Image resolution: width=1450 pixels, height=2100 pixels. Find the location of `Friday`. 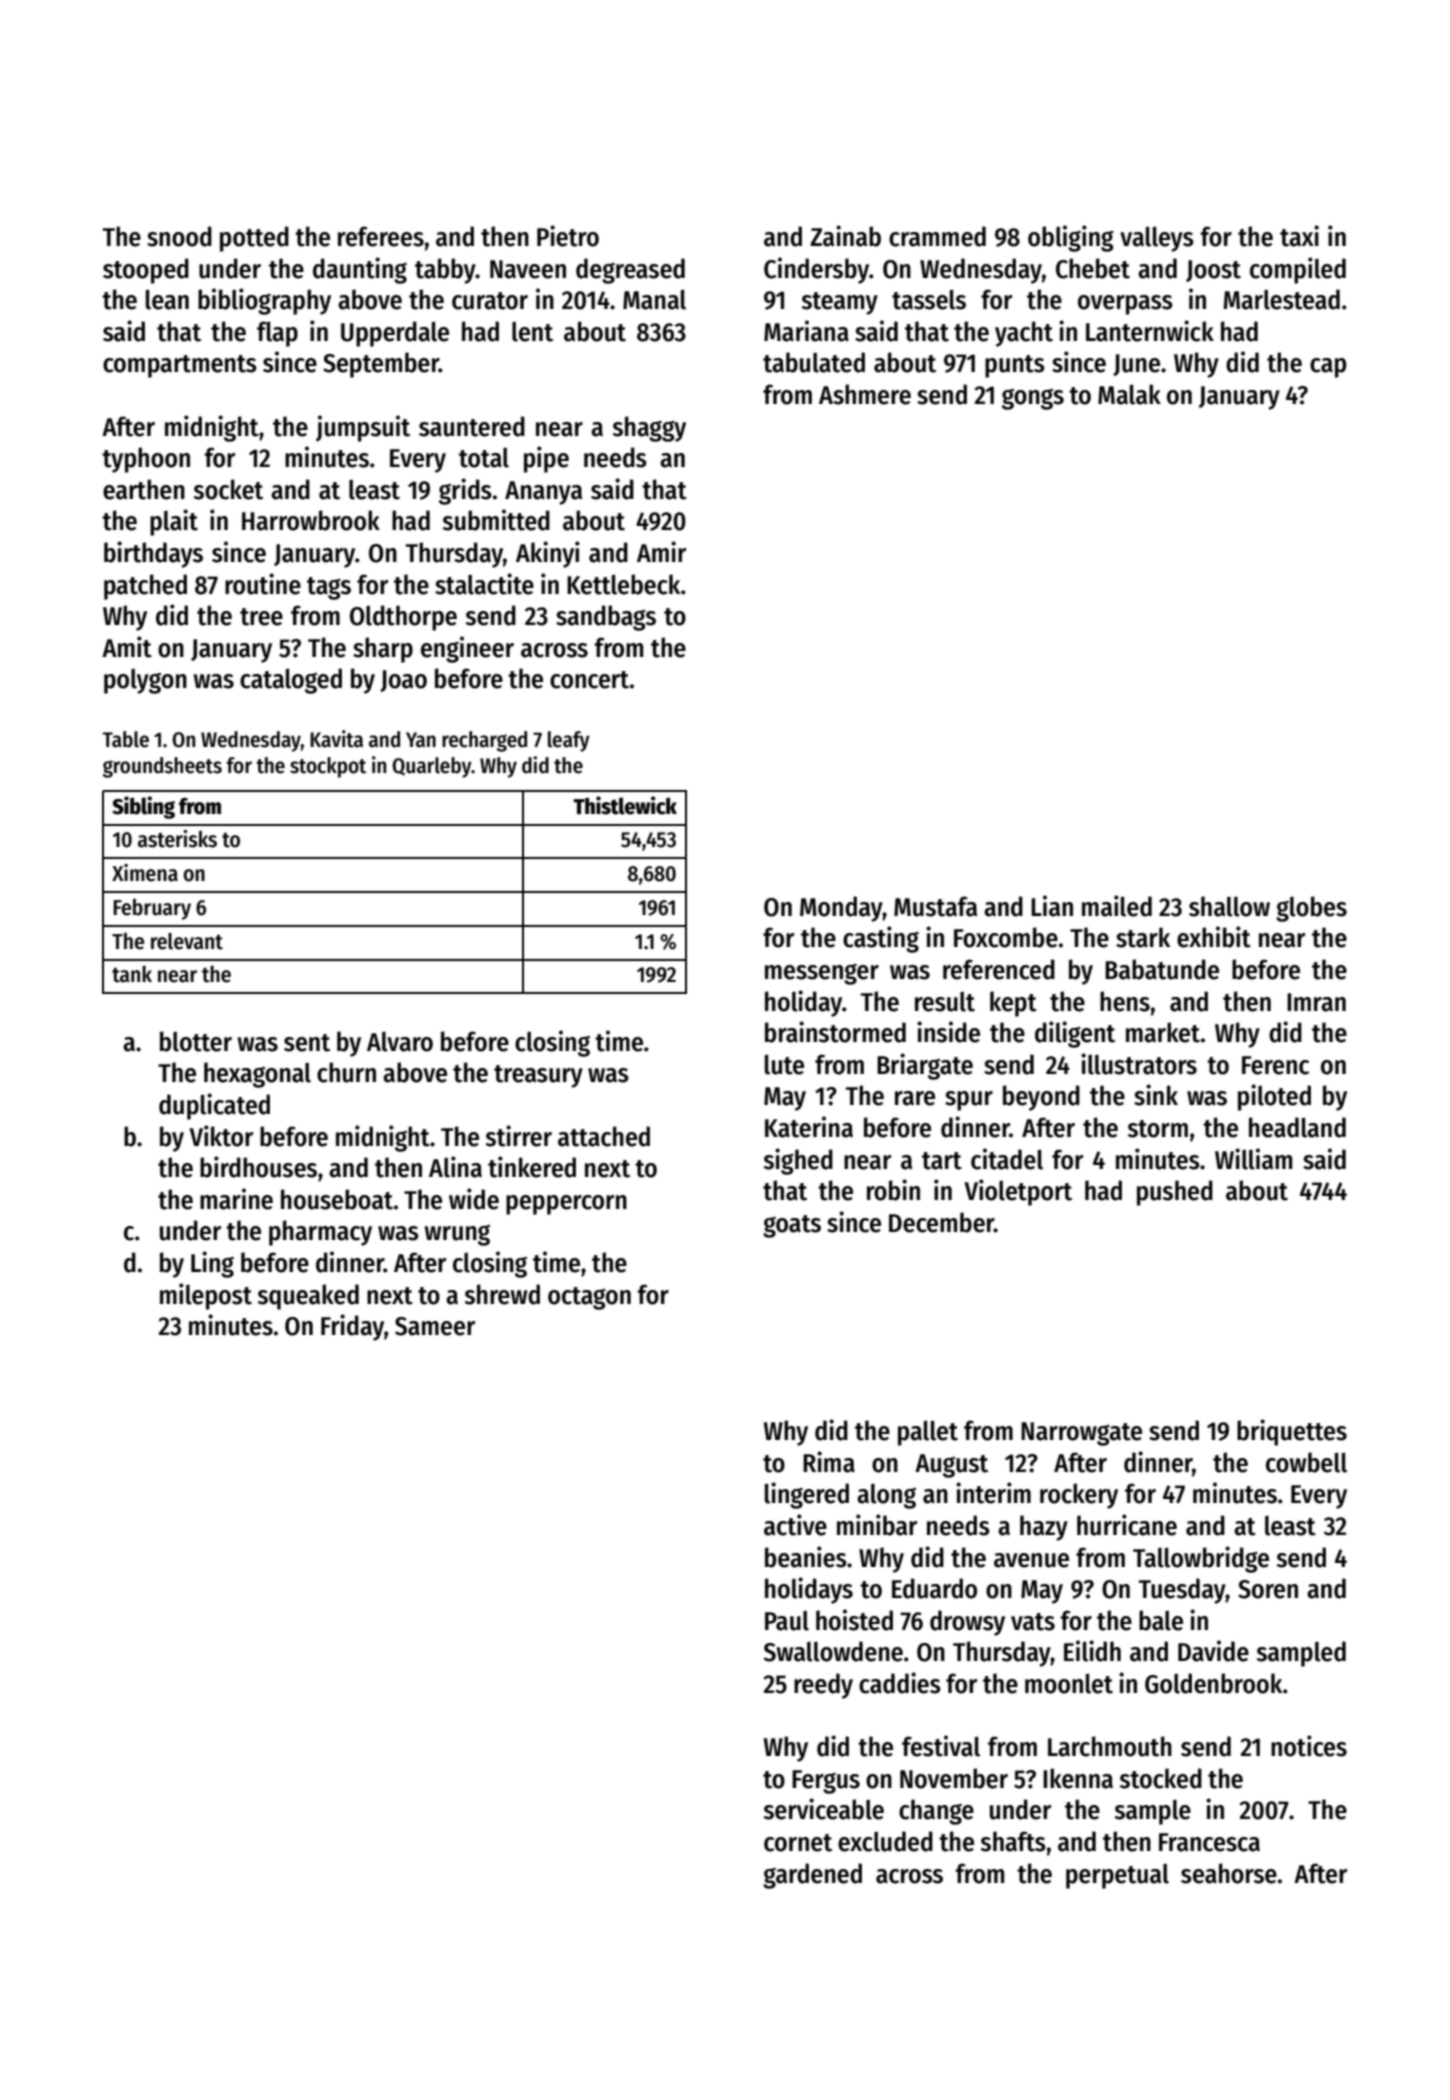

Friday is located at coordinates (352, 1327).
